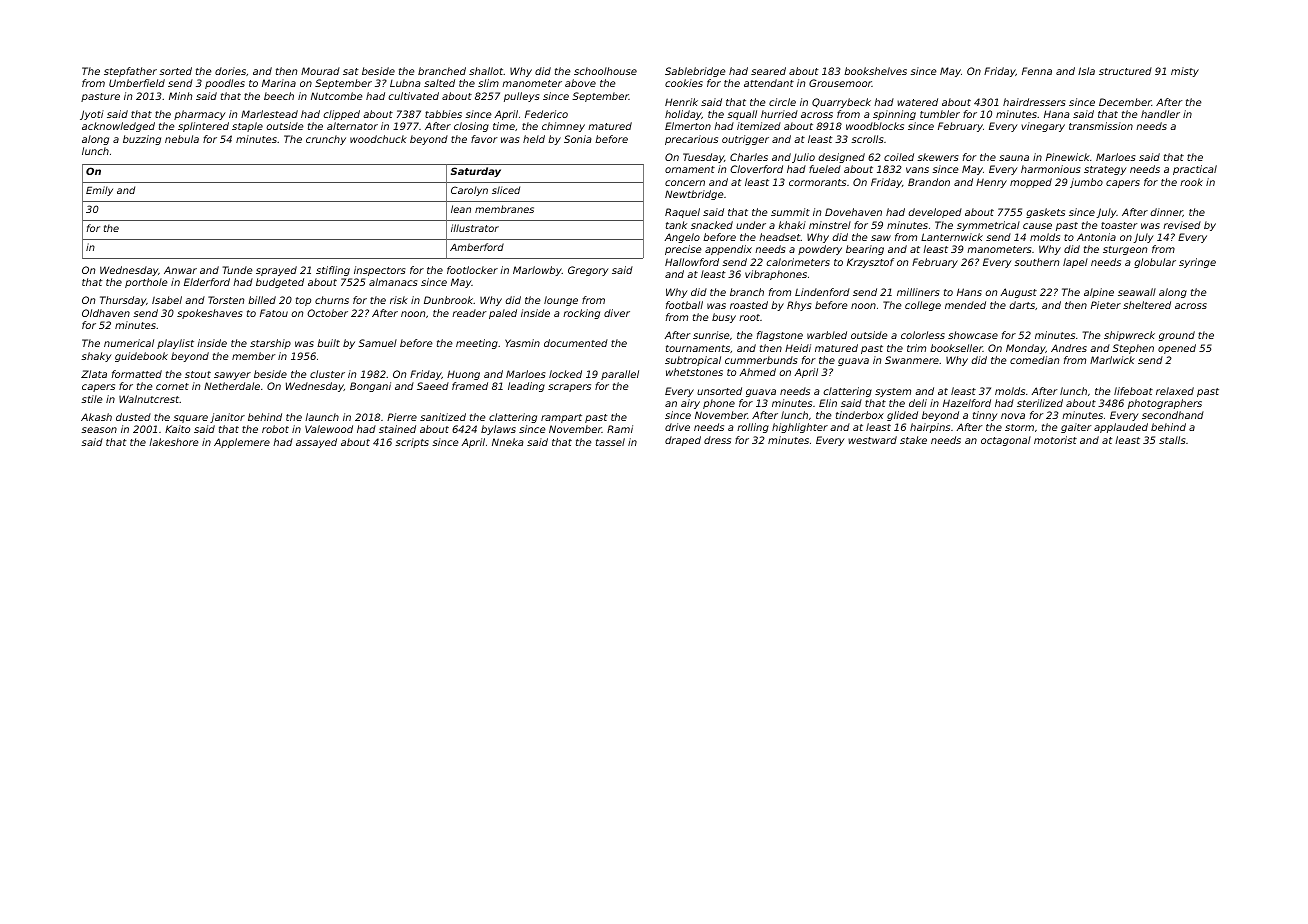  Describe the element at coordinates (320, 71) in the screenshot. I see `Mourad` at that location.
